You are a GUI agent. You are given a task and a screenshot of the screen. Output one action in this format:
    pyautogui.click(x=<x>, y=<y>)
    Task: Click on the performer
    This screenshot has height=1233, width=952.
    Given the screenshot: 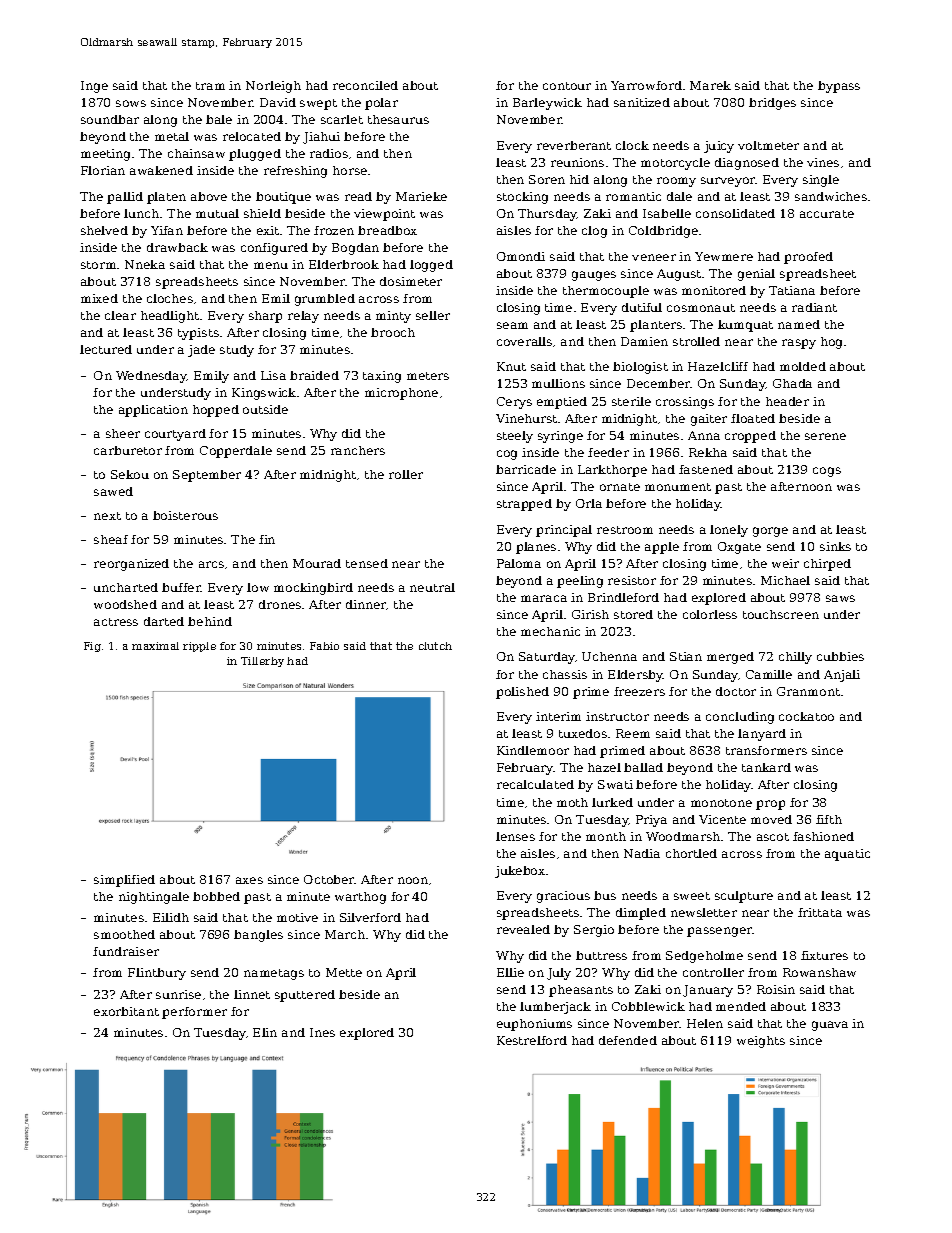 What is the action you would take?
    pyautogui.click(x=194, y=1013)
